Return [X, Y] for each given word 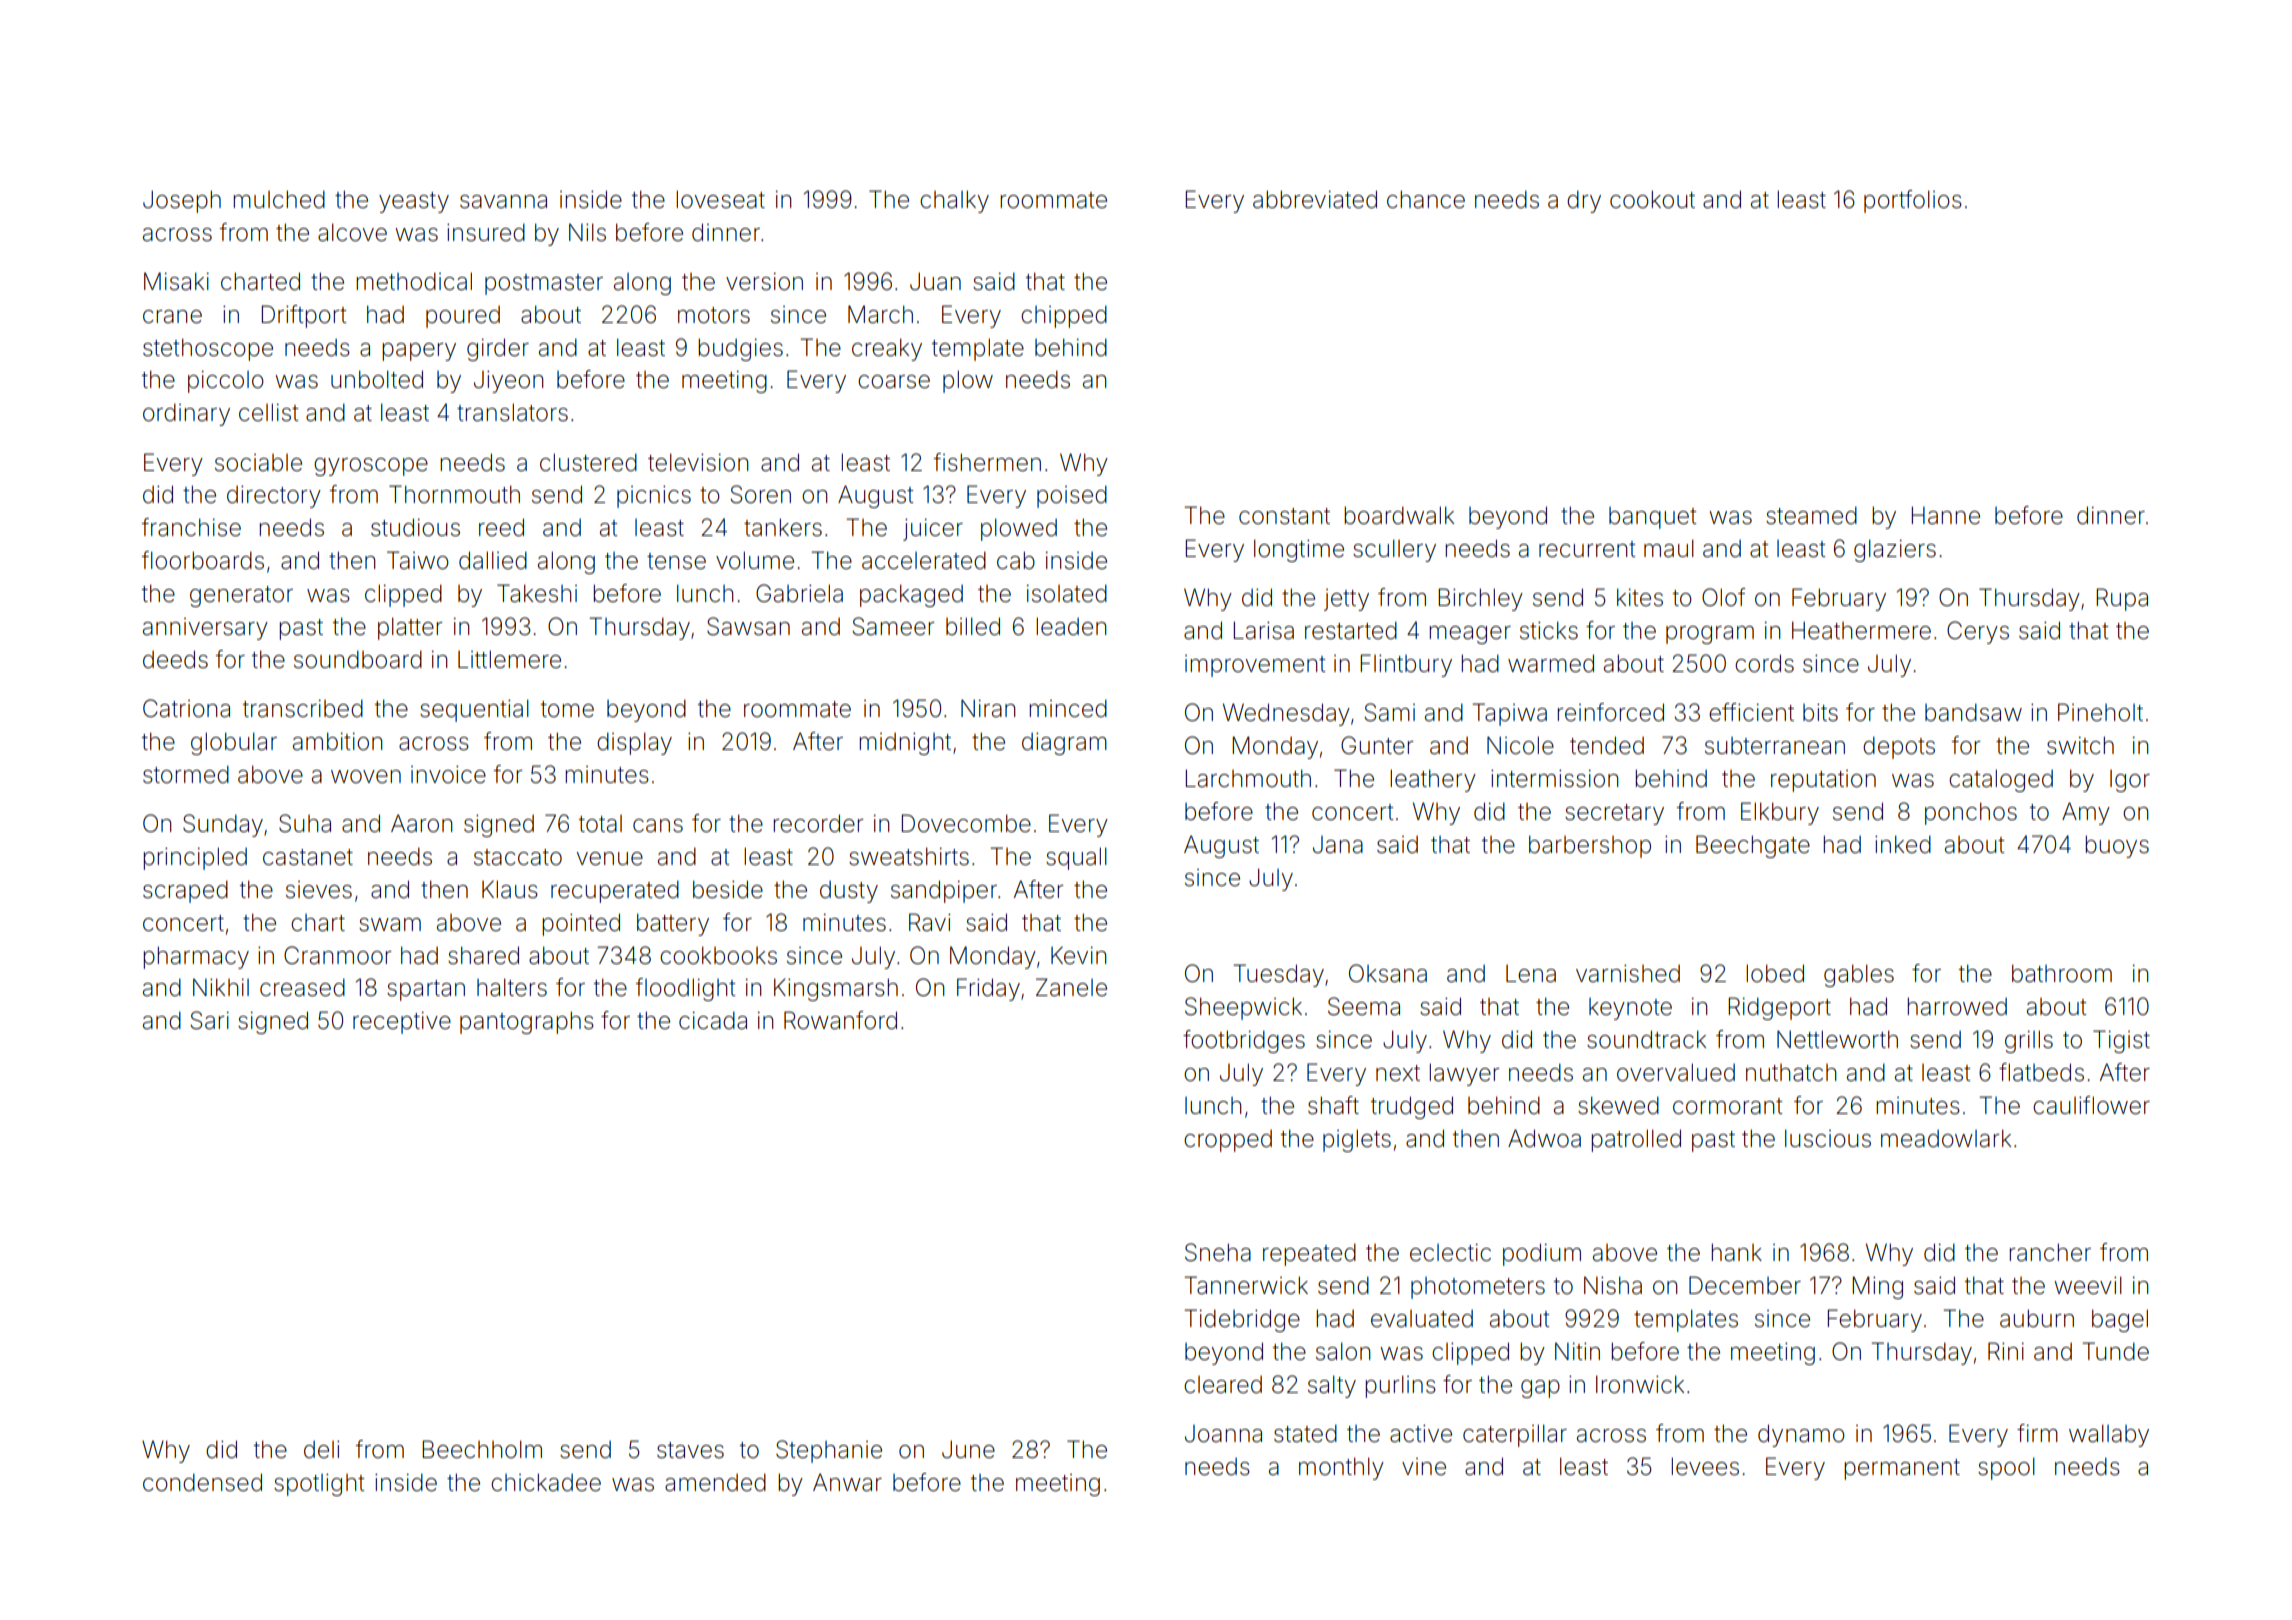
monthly [1341, 1468]
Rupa [2122, 599]
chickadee [546, 1482]
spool [2006, 1468]
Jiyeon [508, 382]
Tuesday [1279, 975]
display [634, 743]
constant [1284, 516]
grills [2029, 1041]
